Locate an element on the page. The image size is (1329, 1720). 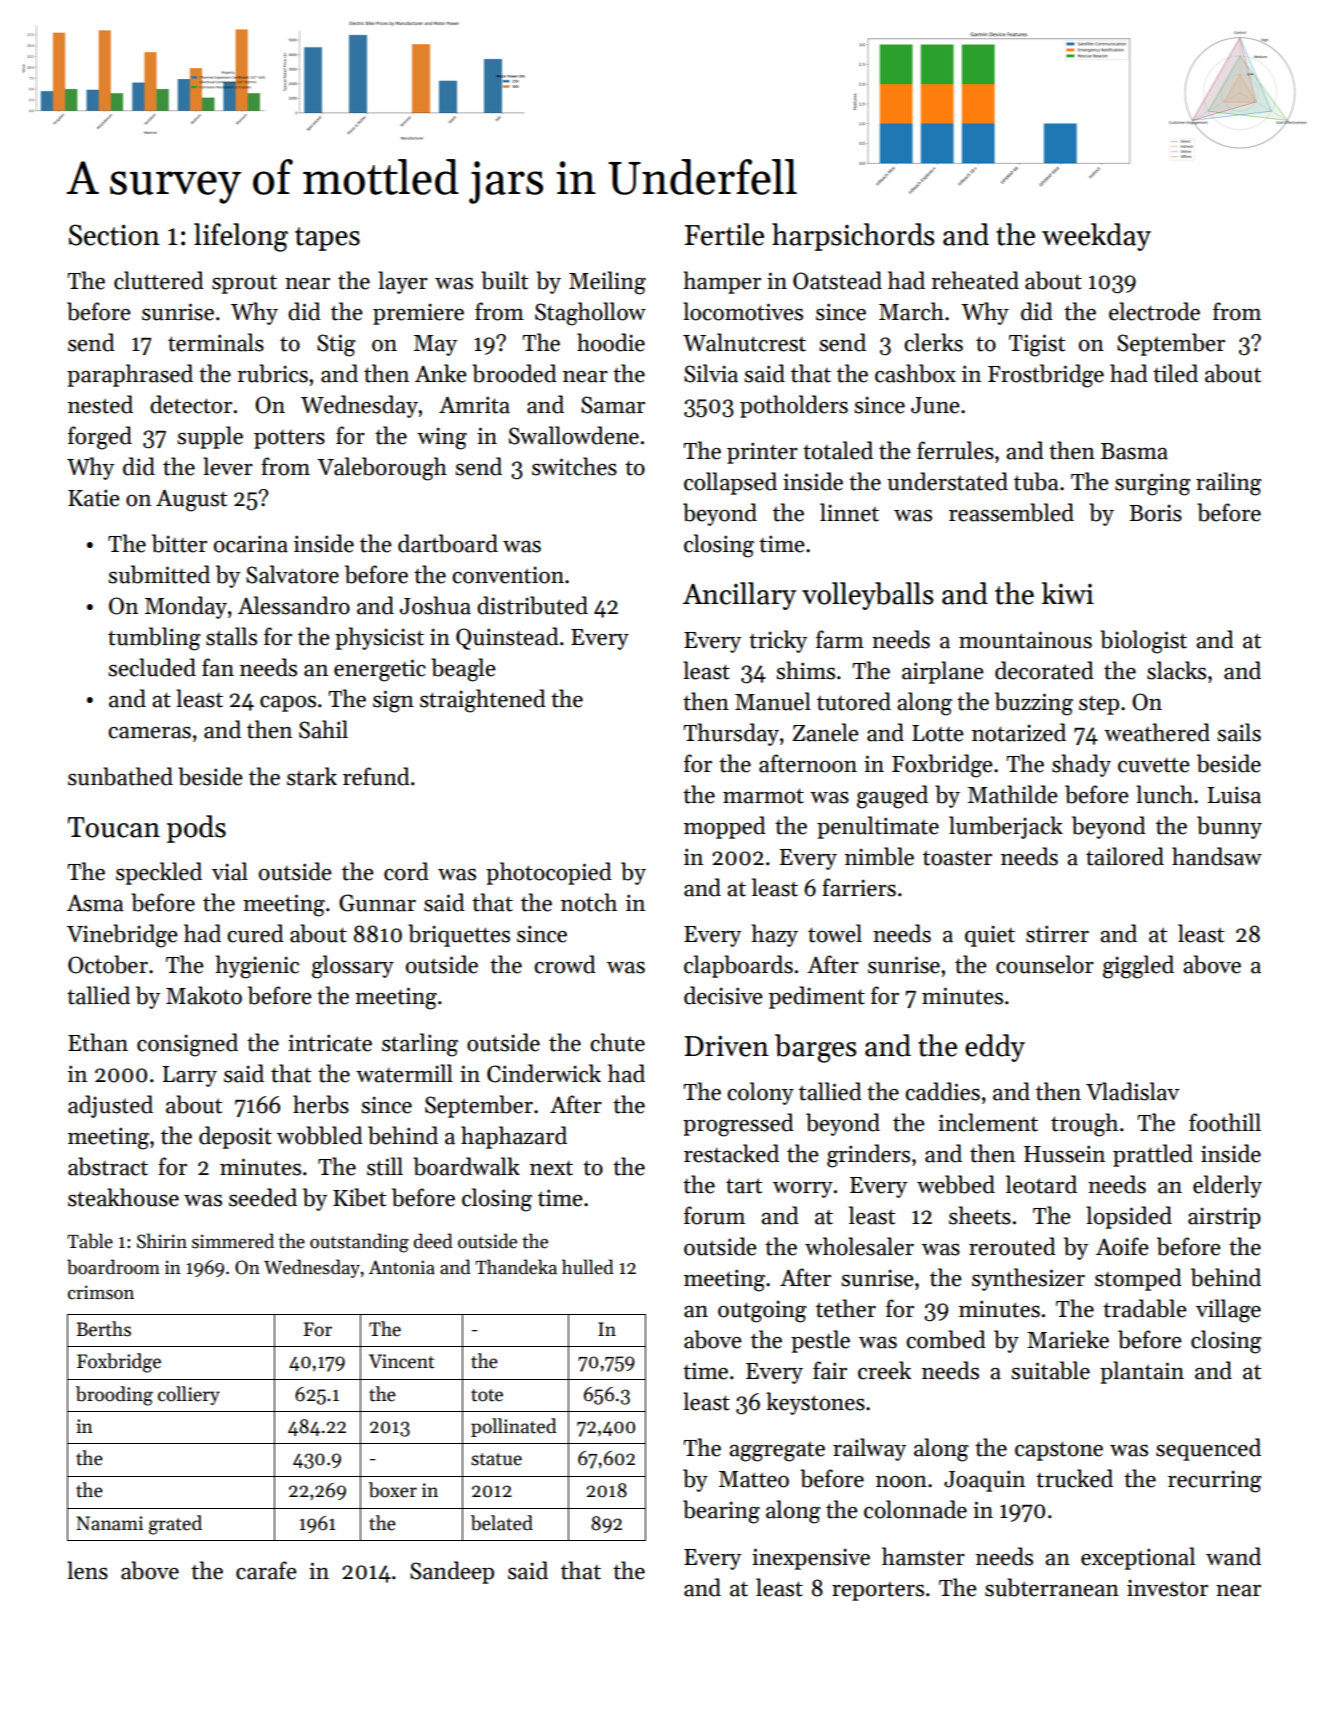
webbed is located at coordinates (956, 1184).
